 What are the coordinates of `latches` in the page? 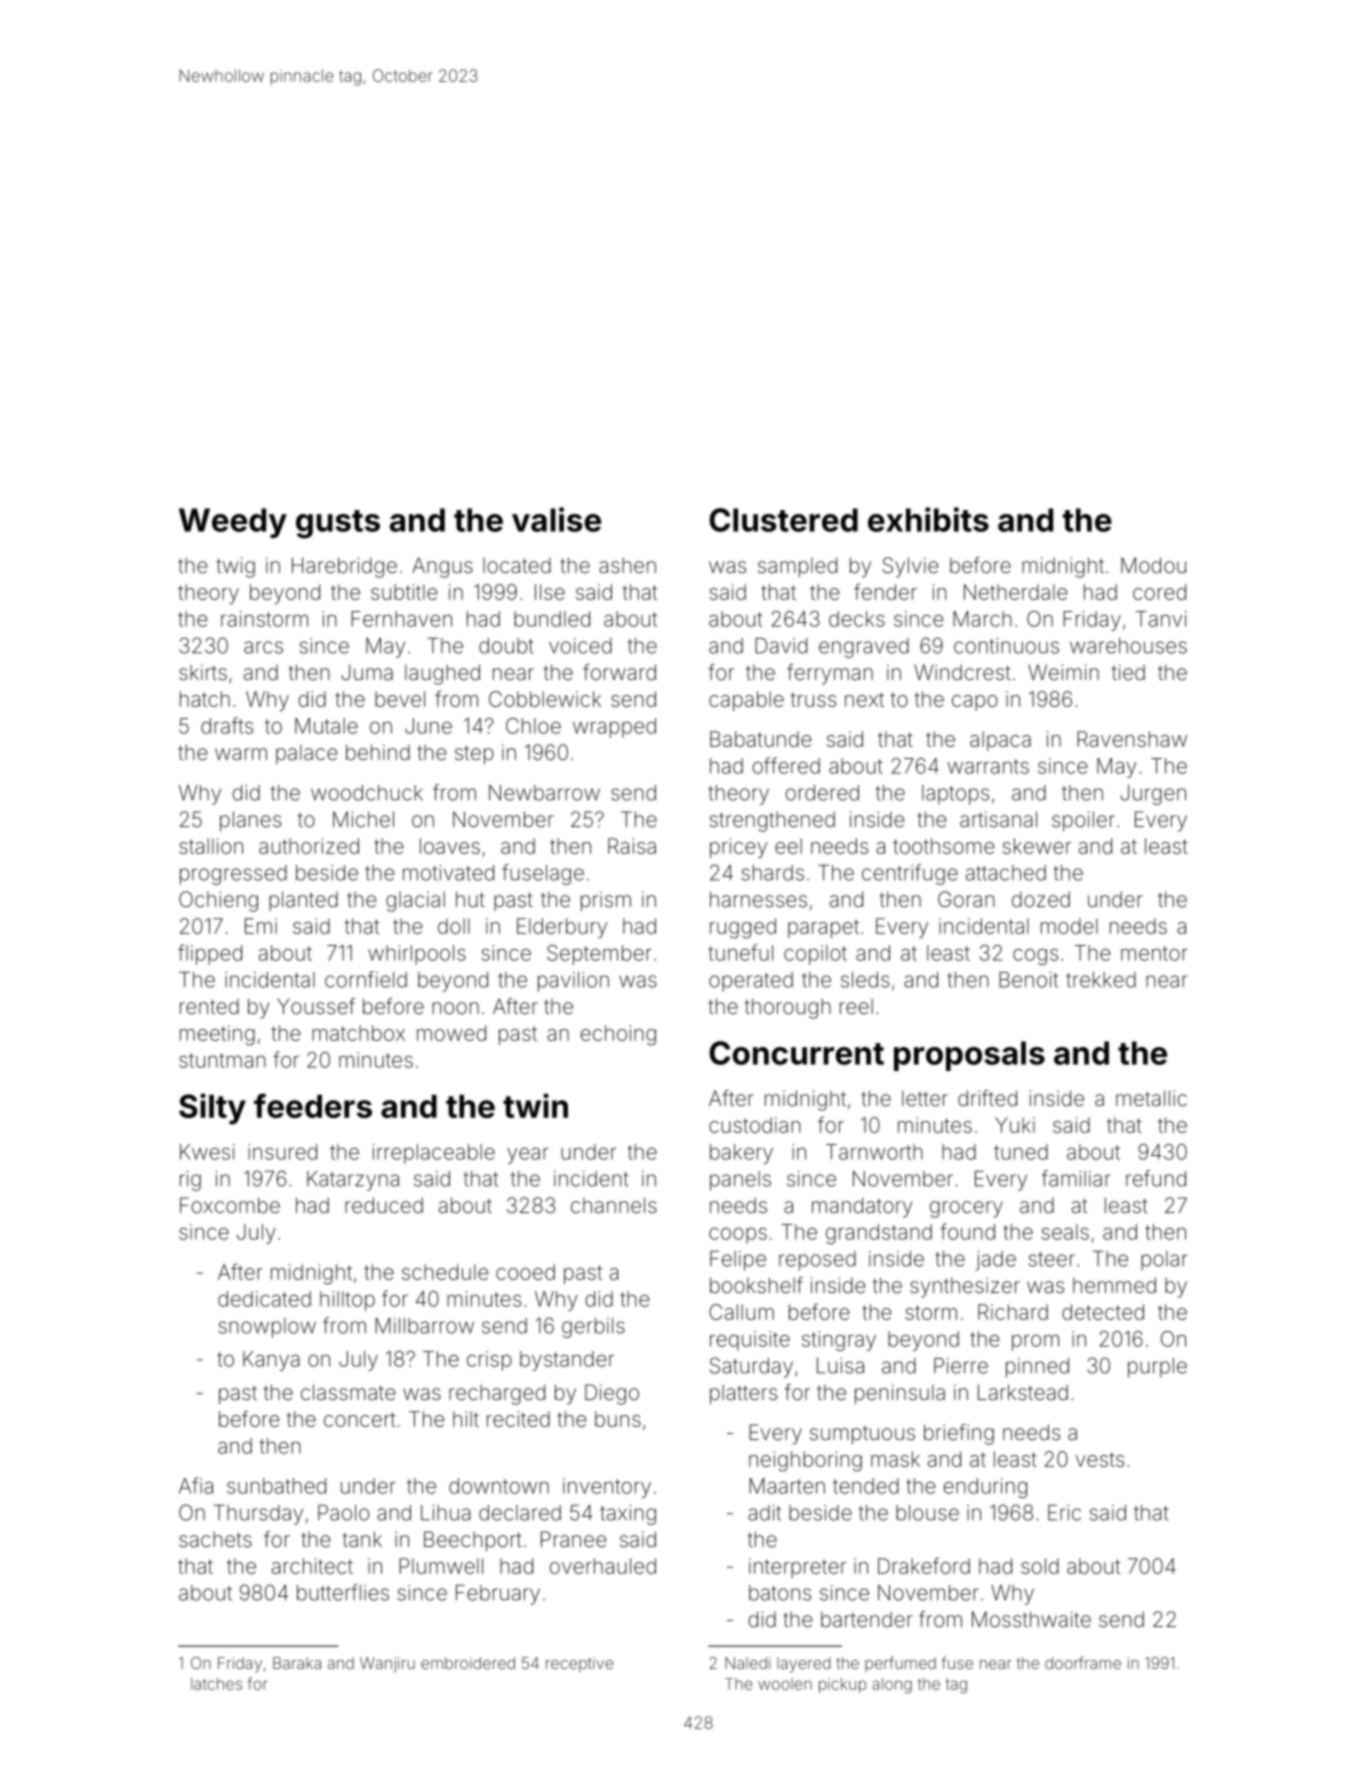 It's located at (216, 1684).
